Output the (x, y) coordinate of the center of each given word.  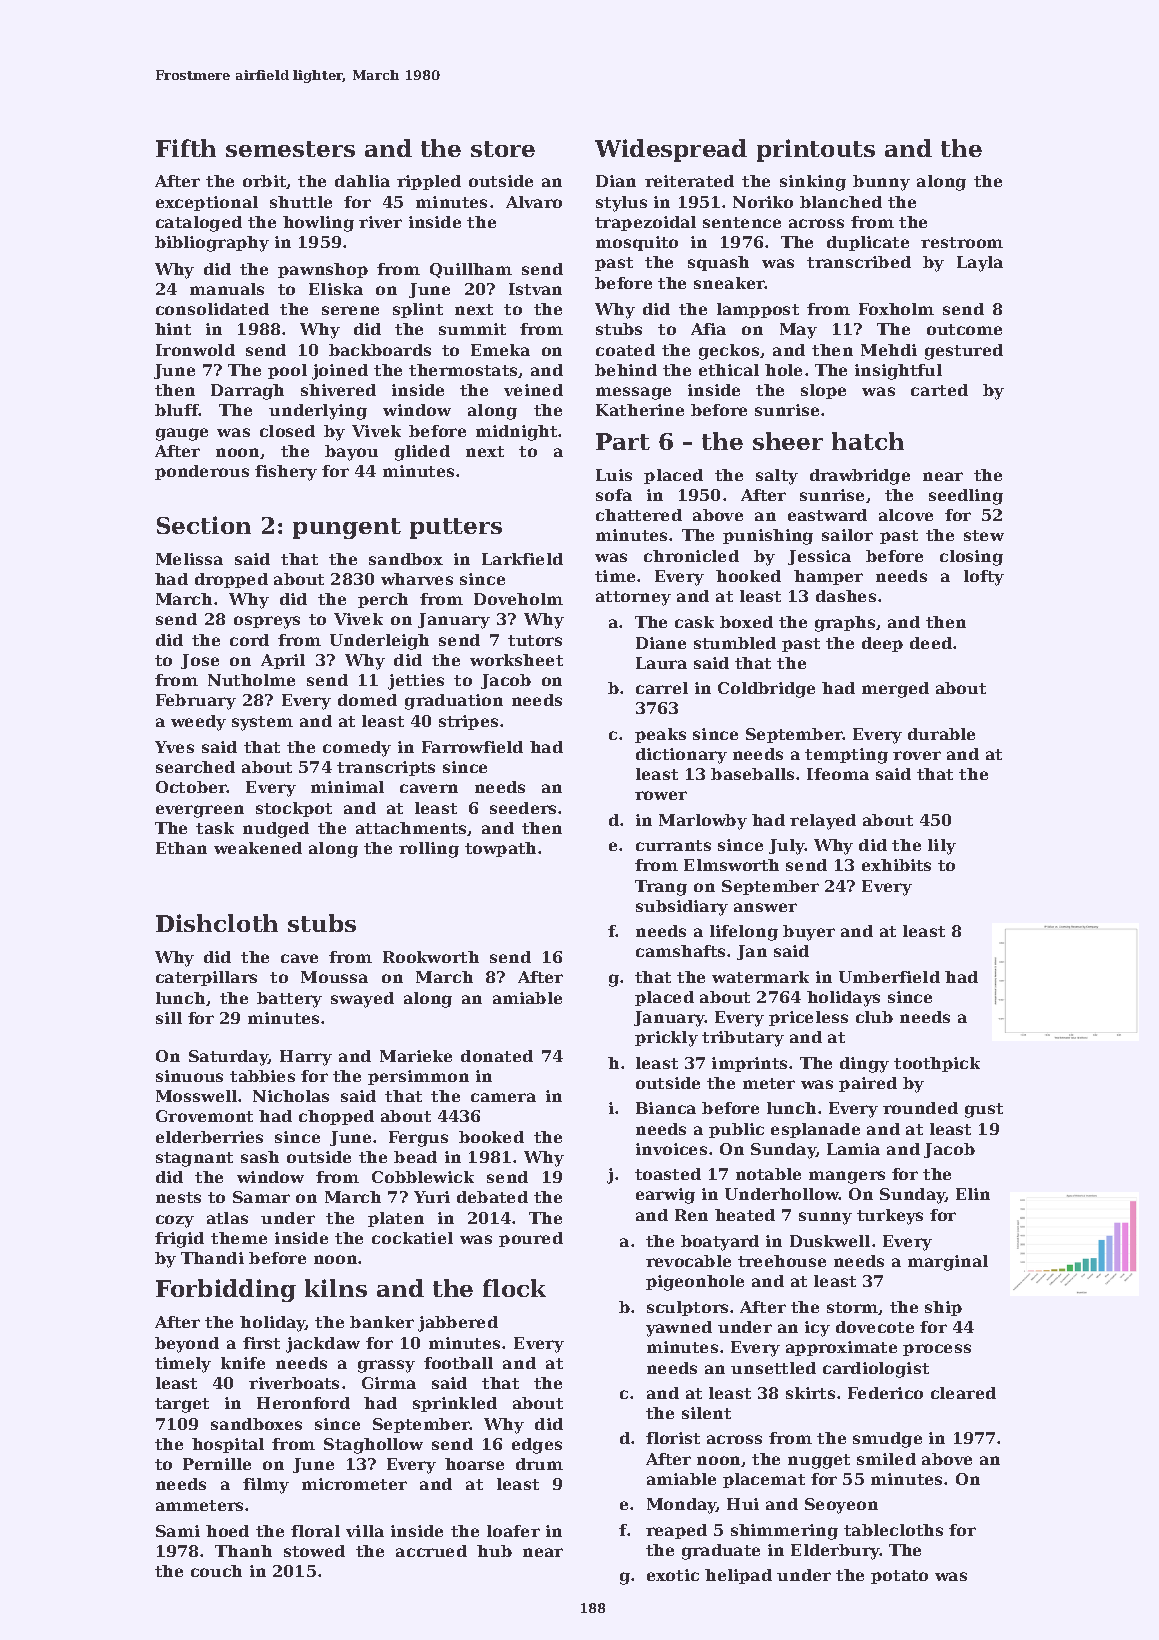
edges (537, 1446)
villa (365, 1531)
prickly (666, 1039)
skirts (810, 1393)
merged (895, 690)
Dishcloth (217, 923)
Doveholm (518, 599)
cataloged (199, 224)
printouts (816, 150)
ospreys (267, 622)
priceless (808, 1018)
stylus (621, 204)
